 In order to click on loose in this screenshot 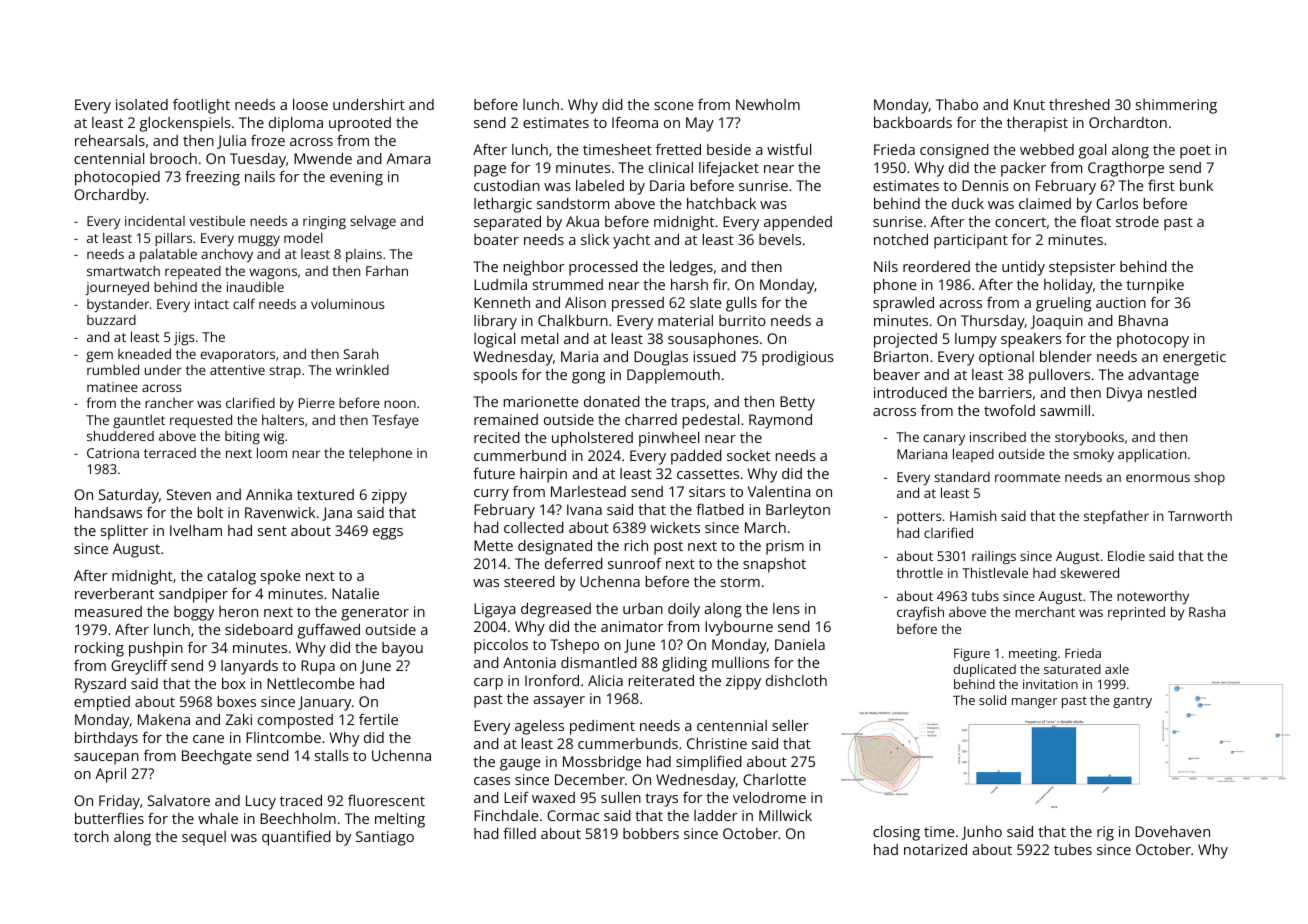, I will do `click(310, 104)`.
